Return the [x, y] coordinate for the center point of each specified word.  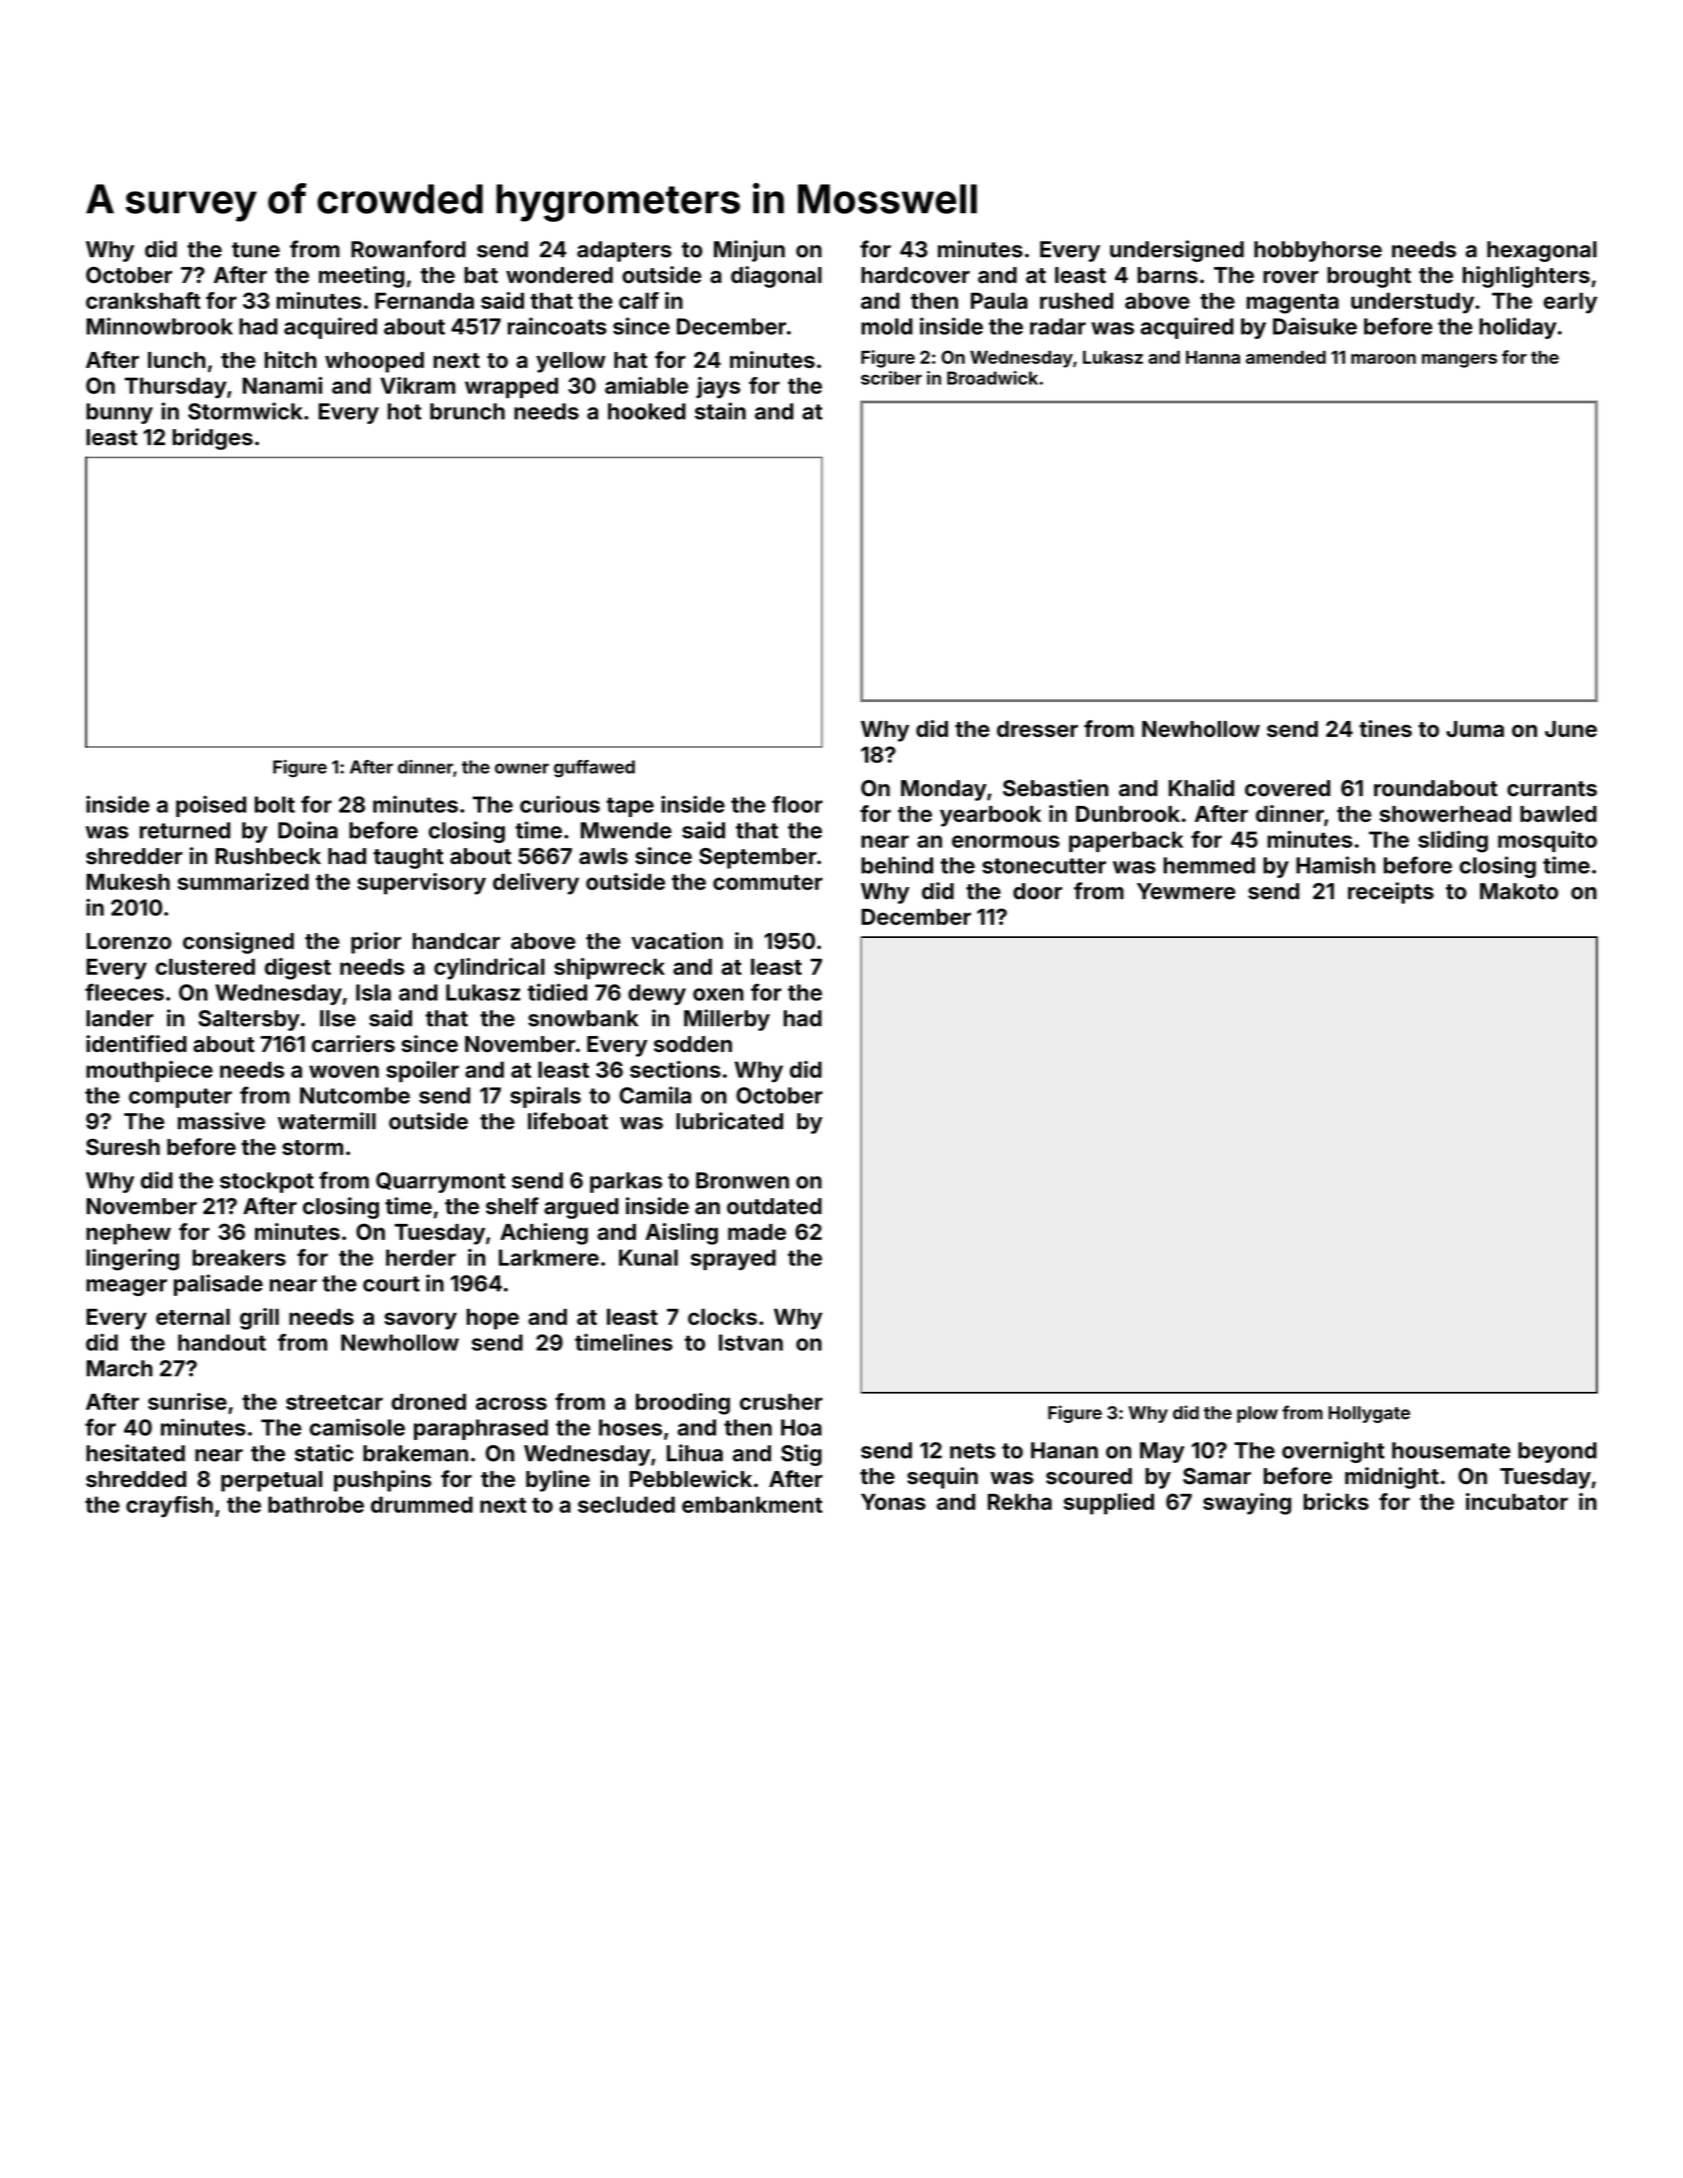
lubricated [729, 1121]
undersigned [1177, 251]
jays [718, 388]
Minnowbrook [159, 326]
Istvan [751, 1342]
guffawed [594, 769]
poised [211, 806]
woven [344, 1071]
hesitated [135, 1453]
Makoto [1519, 891]
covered [1287, 788]
